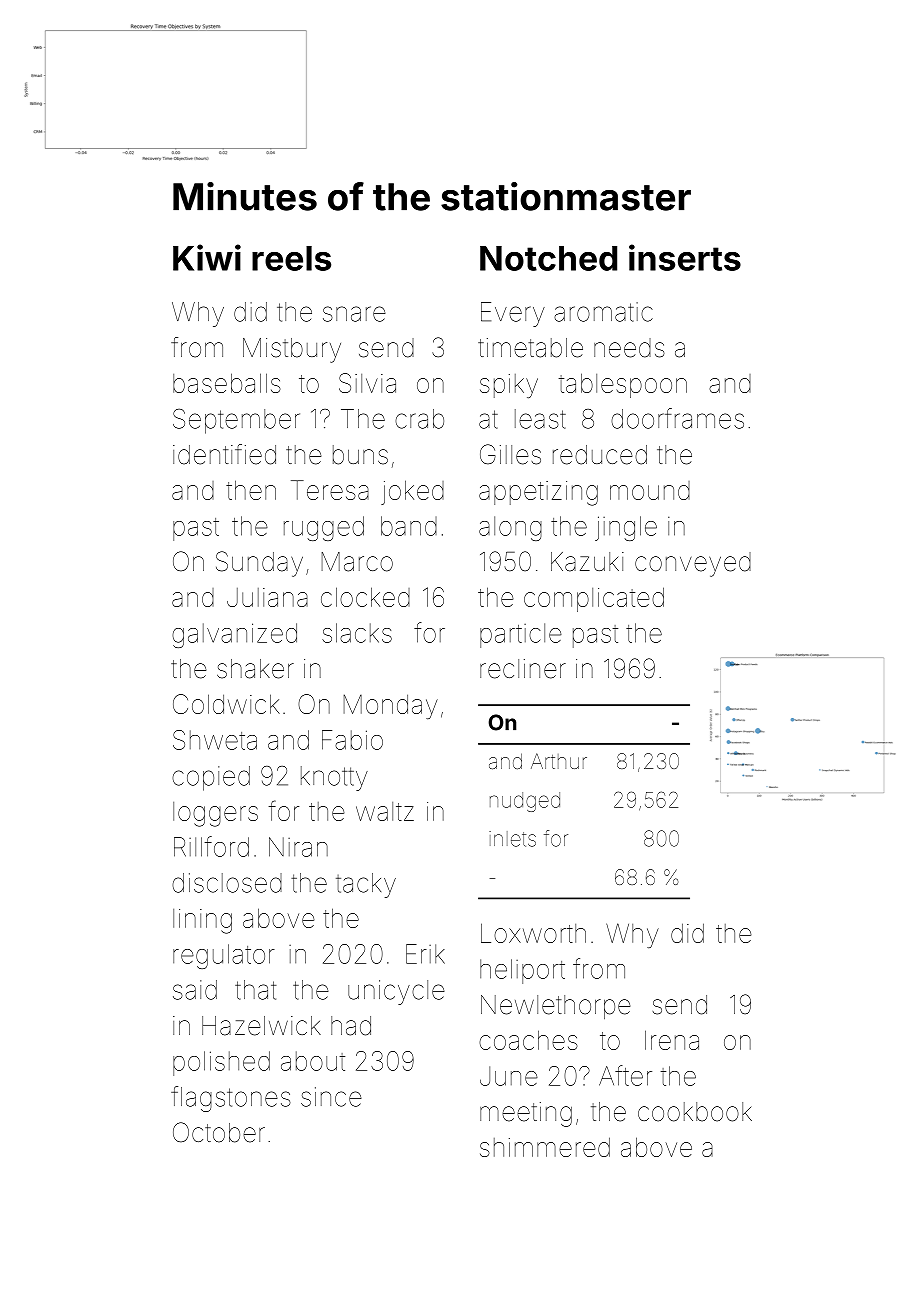 This document has width=924, height=1311. Describe the element at coordinates (677, 418) in the document. I see `doorframes` at that location.
